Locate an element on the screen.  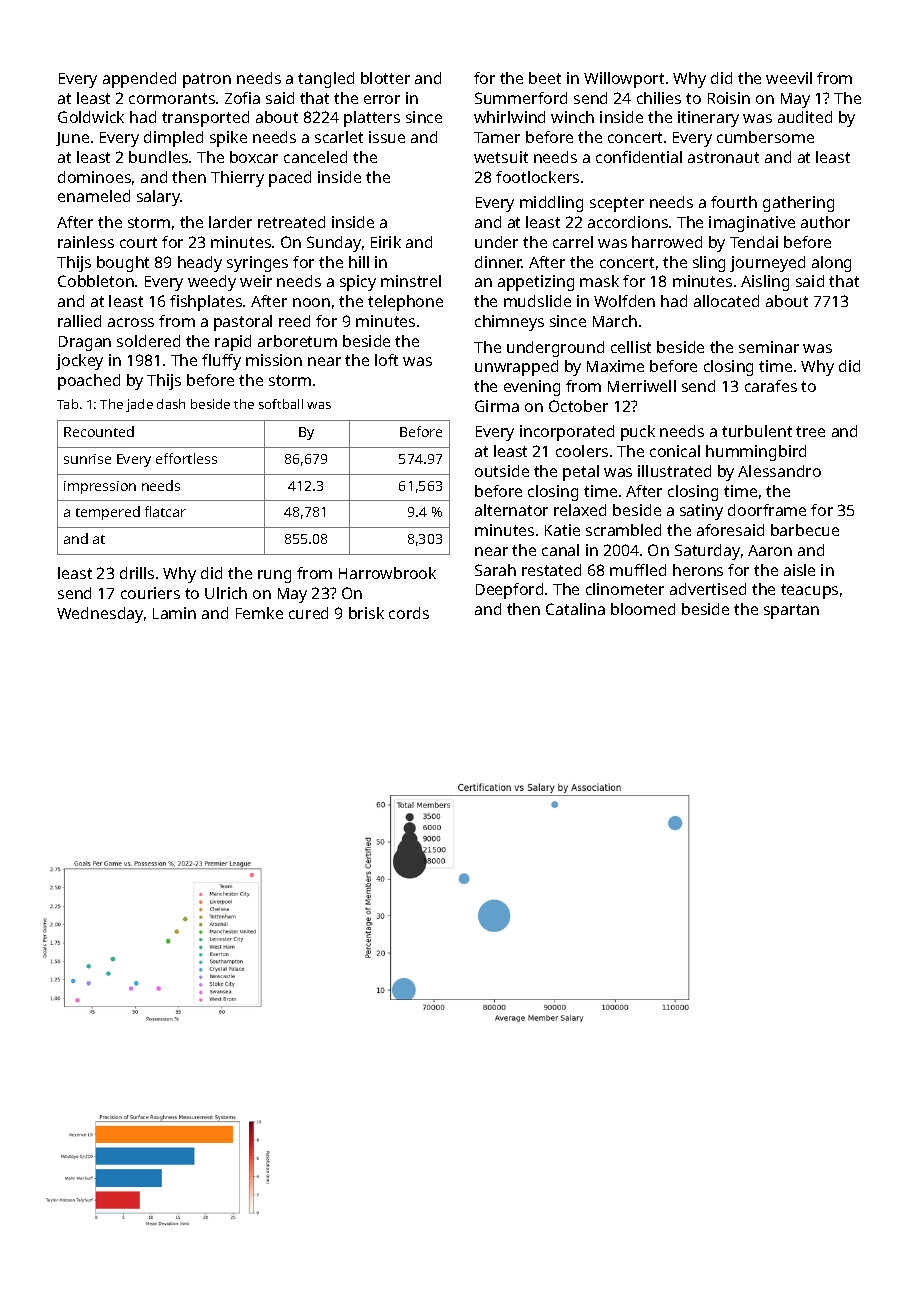
tree is located at coordinates (810, 431).
